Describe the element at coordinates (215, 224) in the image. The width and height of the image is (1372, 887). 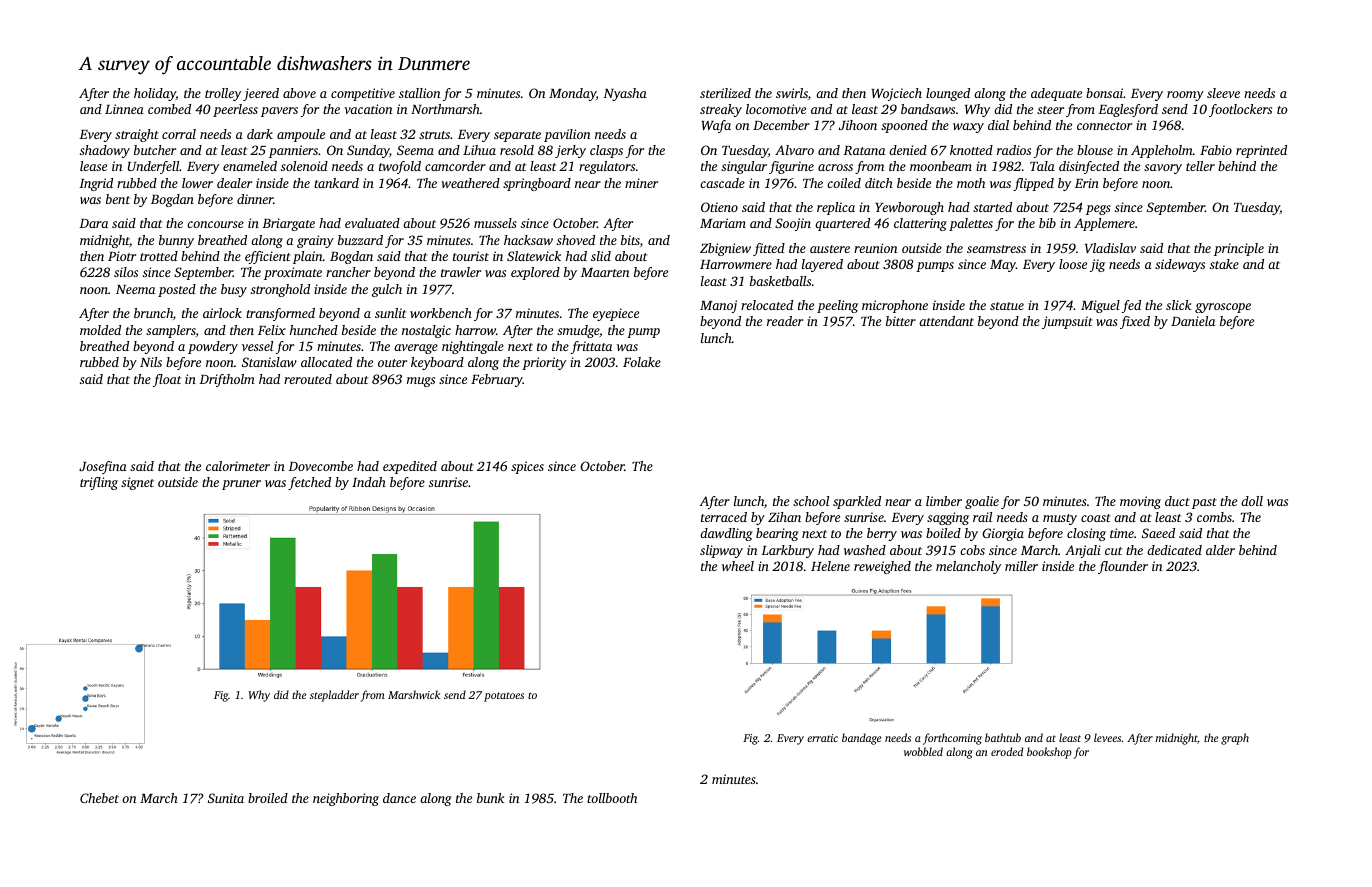
I see `concourse` at that location.
